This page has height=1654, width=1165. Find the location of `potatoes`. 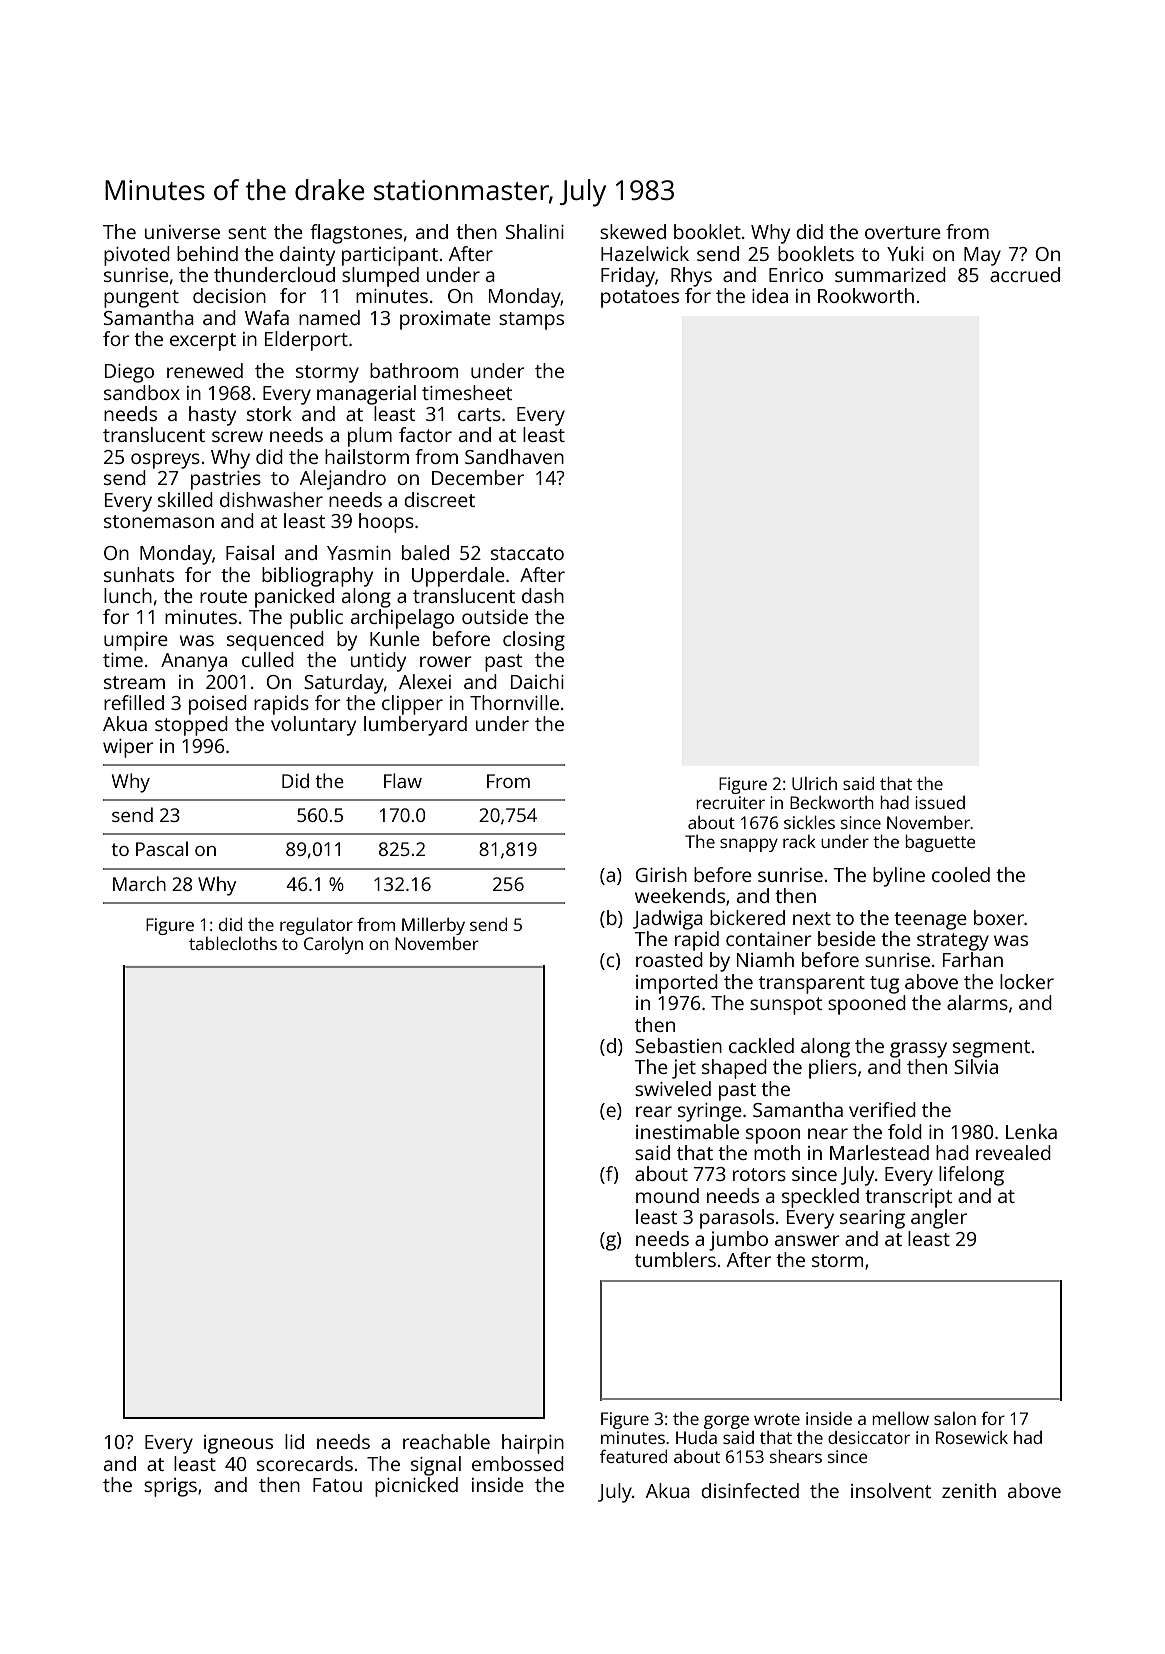

potatoes is located at coordinates (640, 299).
